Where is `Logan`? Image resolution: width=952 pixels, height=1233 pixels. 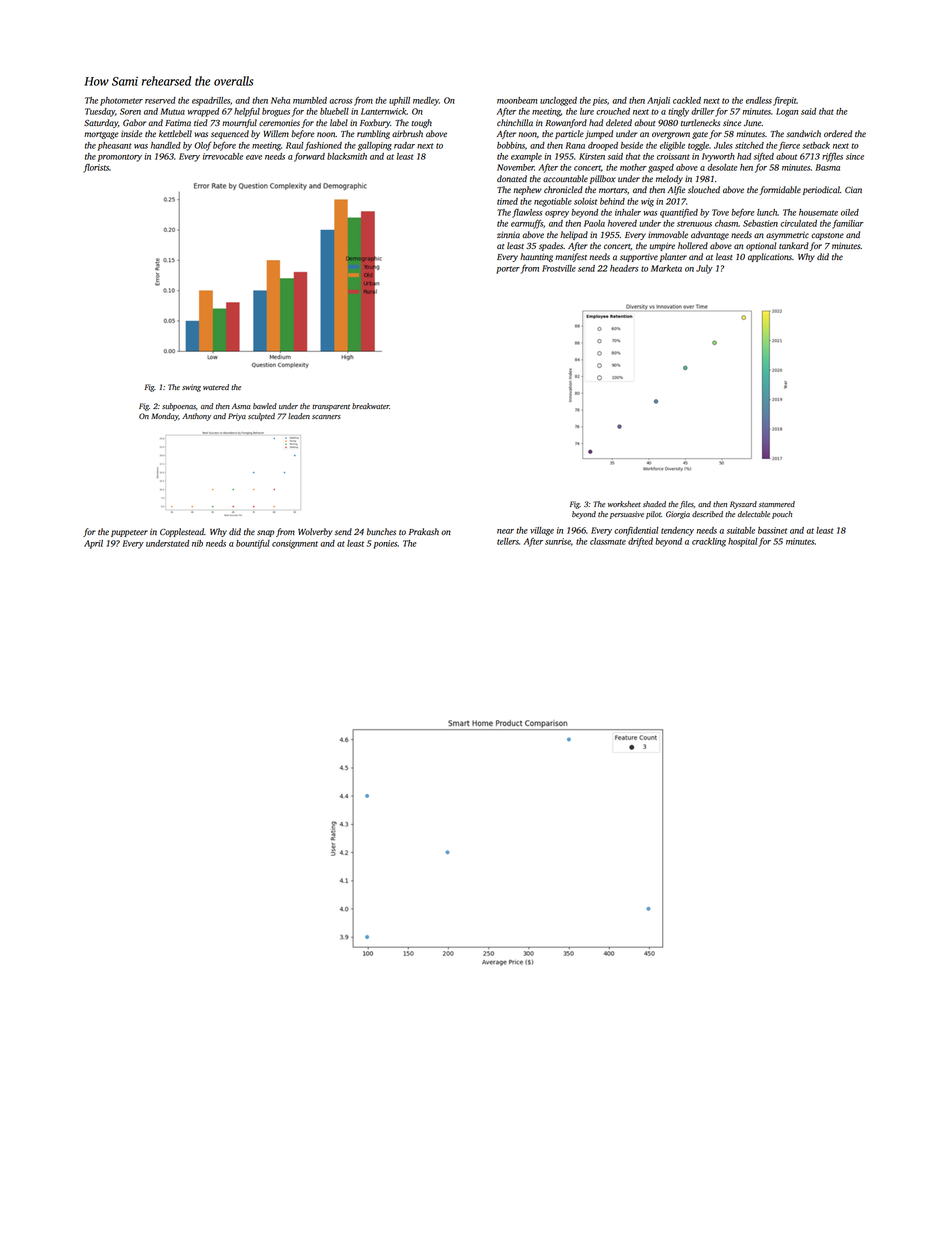 Logan is located at coordinates (787, 112).
